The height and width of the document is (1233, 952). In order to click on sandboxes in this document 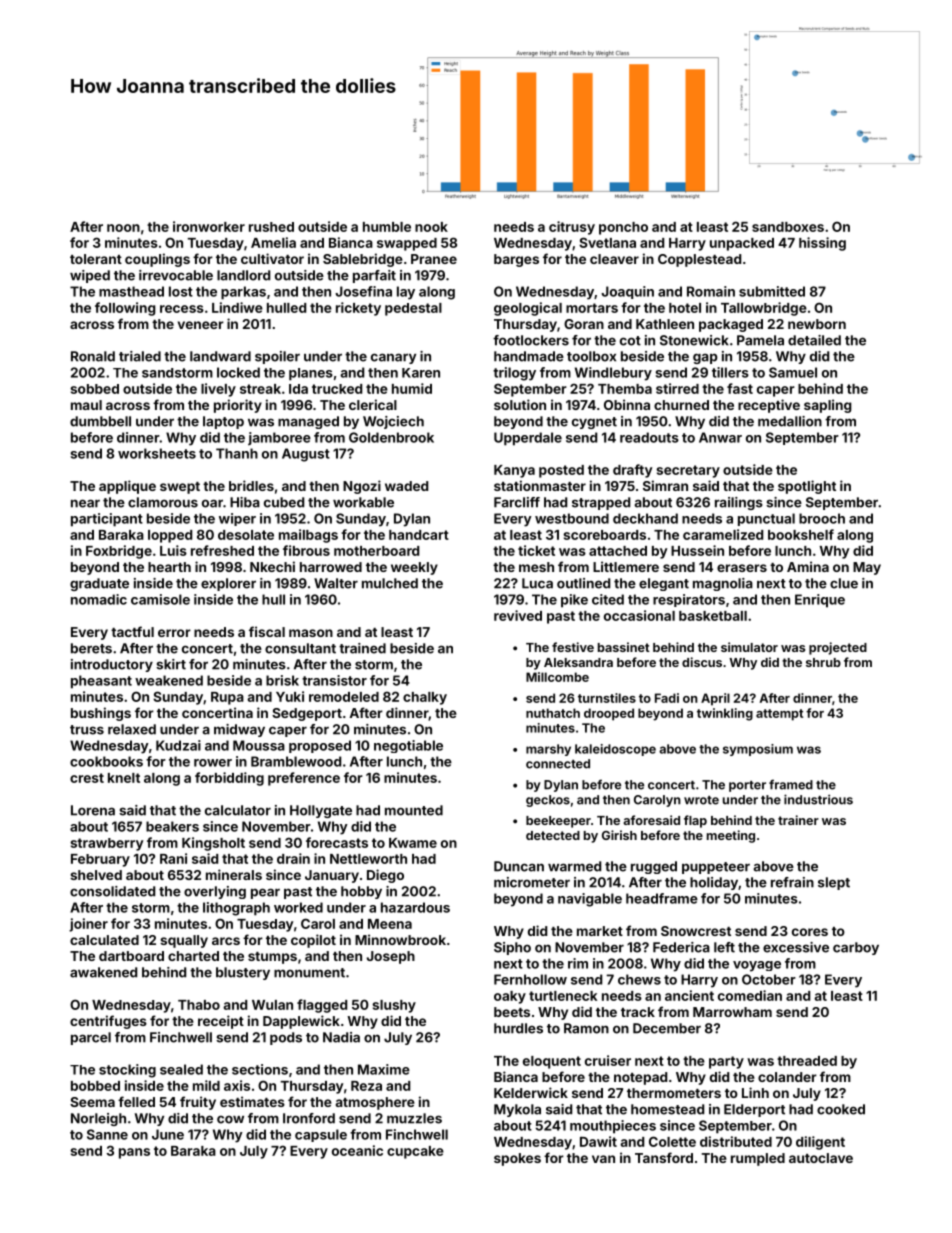, I will do `click(788, 227)`.
